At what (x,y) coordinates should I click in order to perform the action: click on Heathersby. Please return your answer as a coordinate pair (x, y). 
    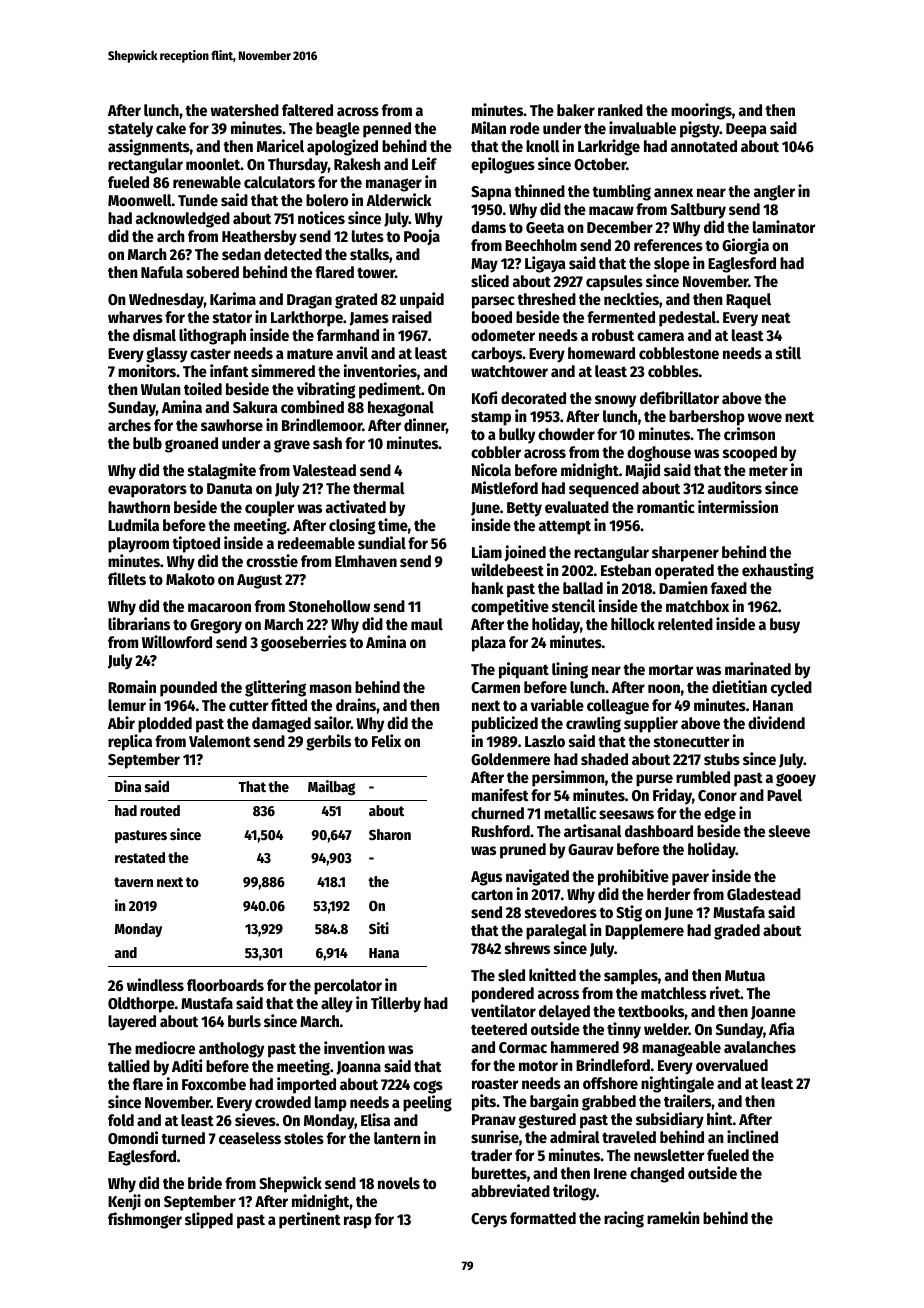
    Looking at the image, I should click on (259, 238).
